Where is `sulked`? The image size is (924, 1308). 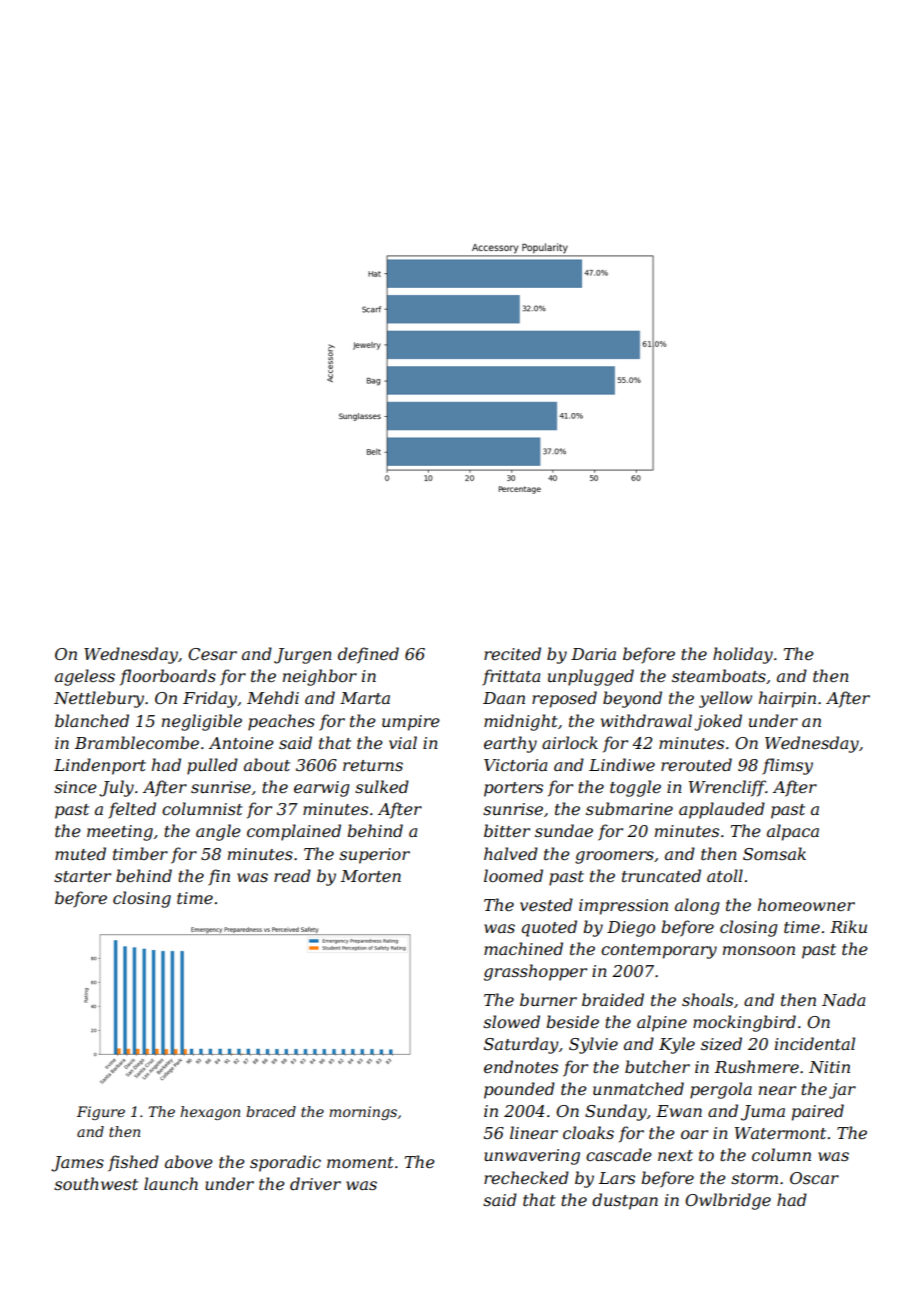
sulked is located at coordinates (382, 786).
